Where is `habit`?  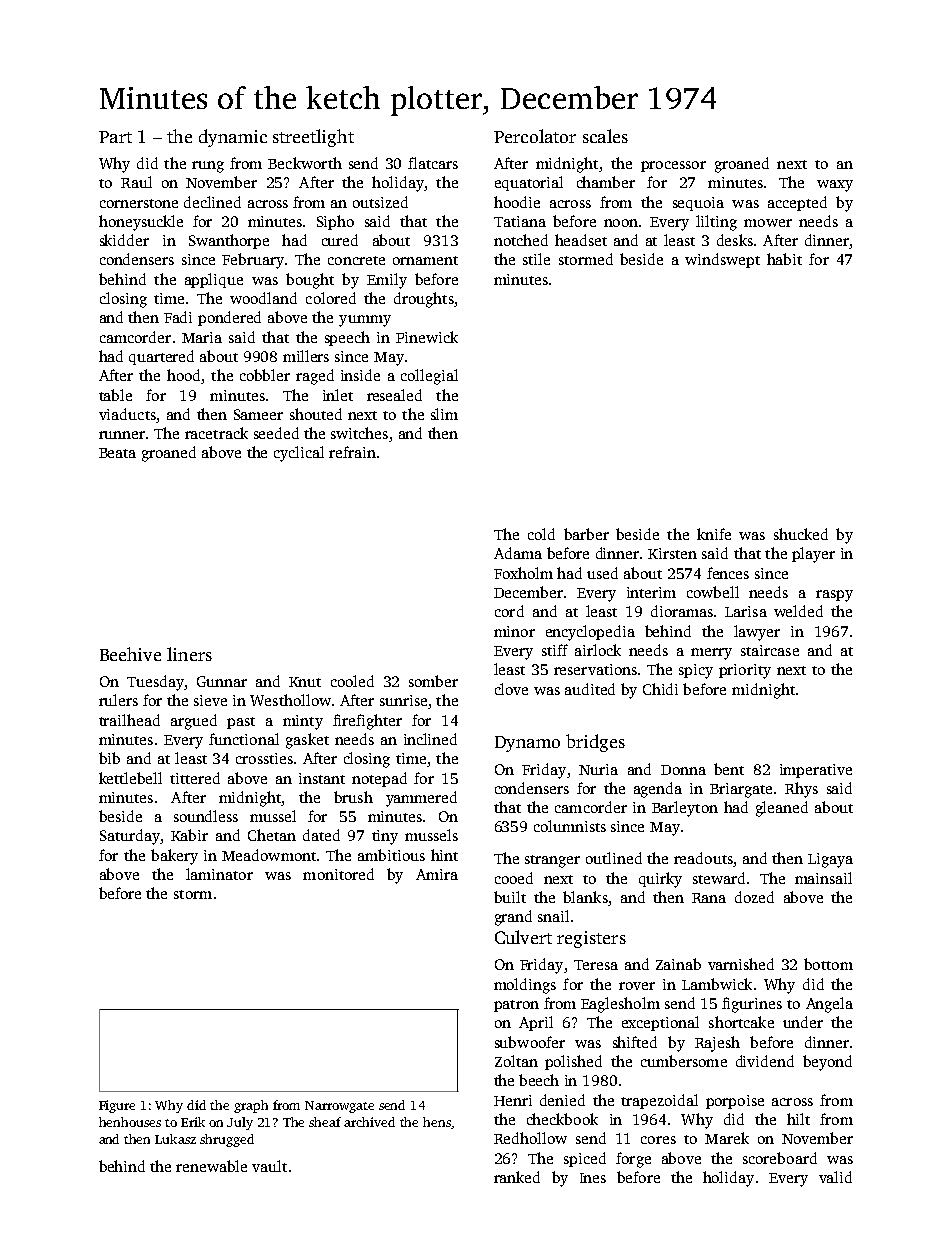
habit is located at coordinates (784, 259).
